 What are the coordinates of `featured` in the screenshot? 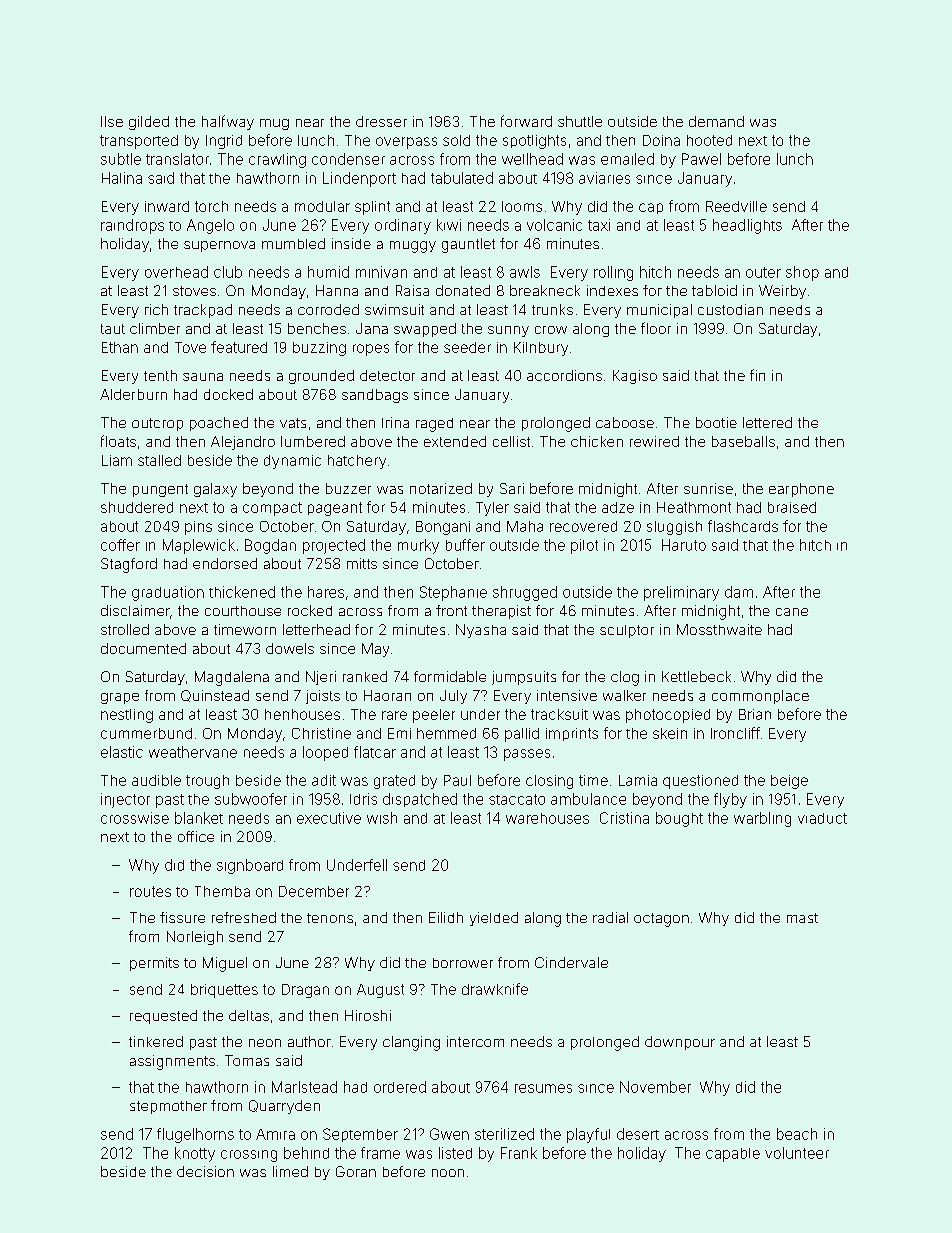 It's located at (239, 347).
